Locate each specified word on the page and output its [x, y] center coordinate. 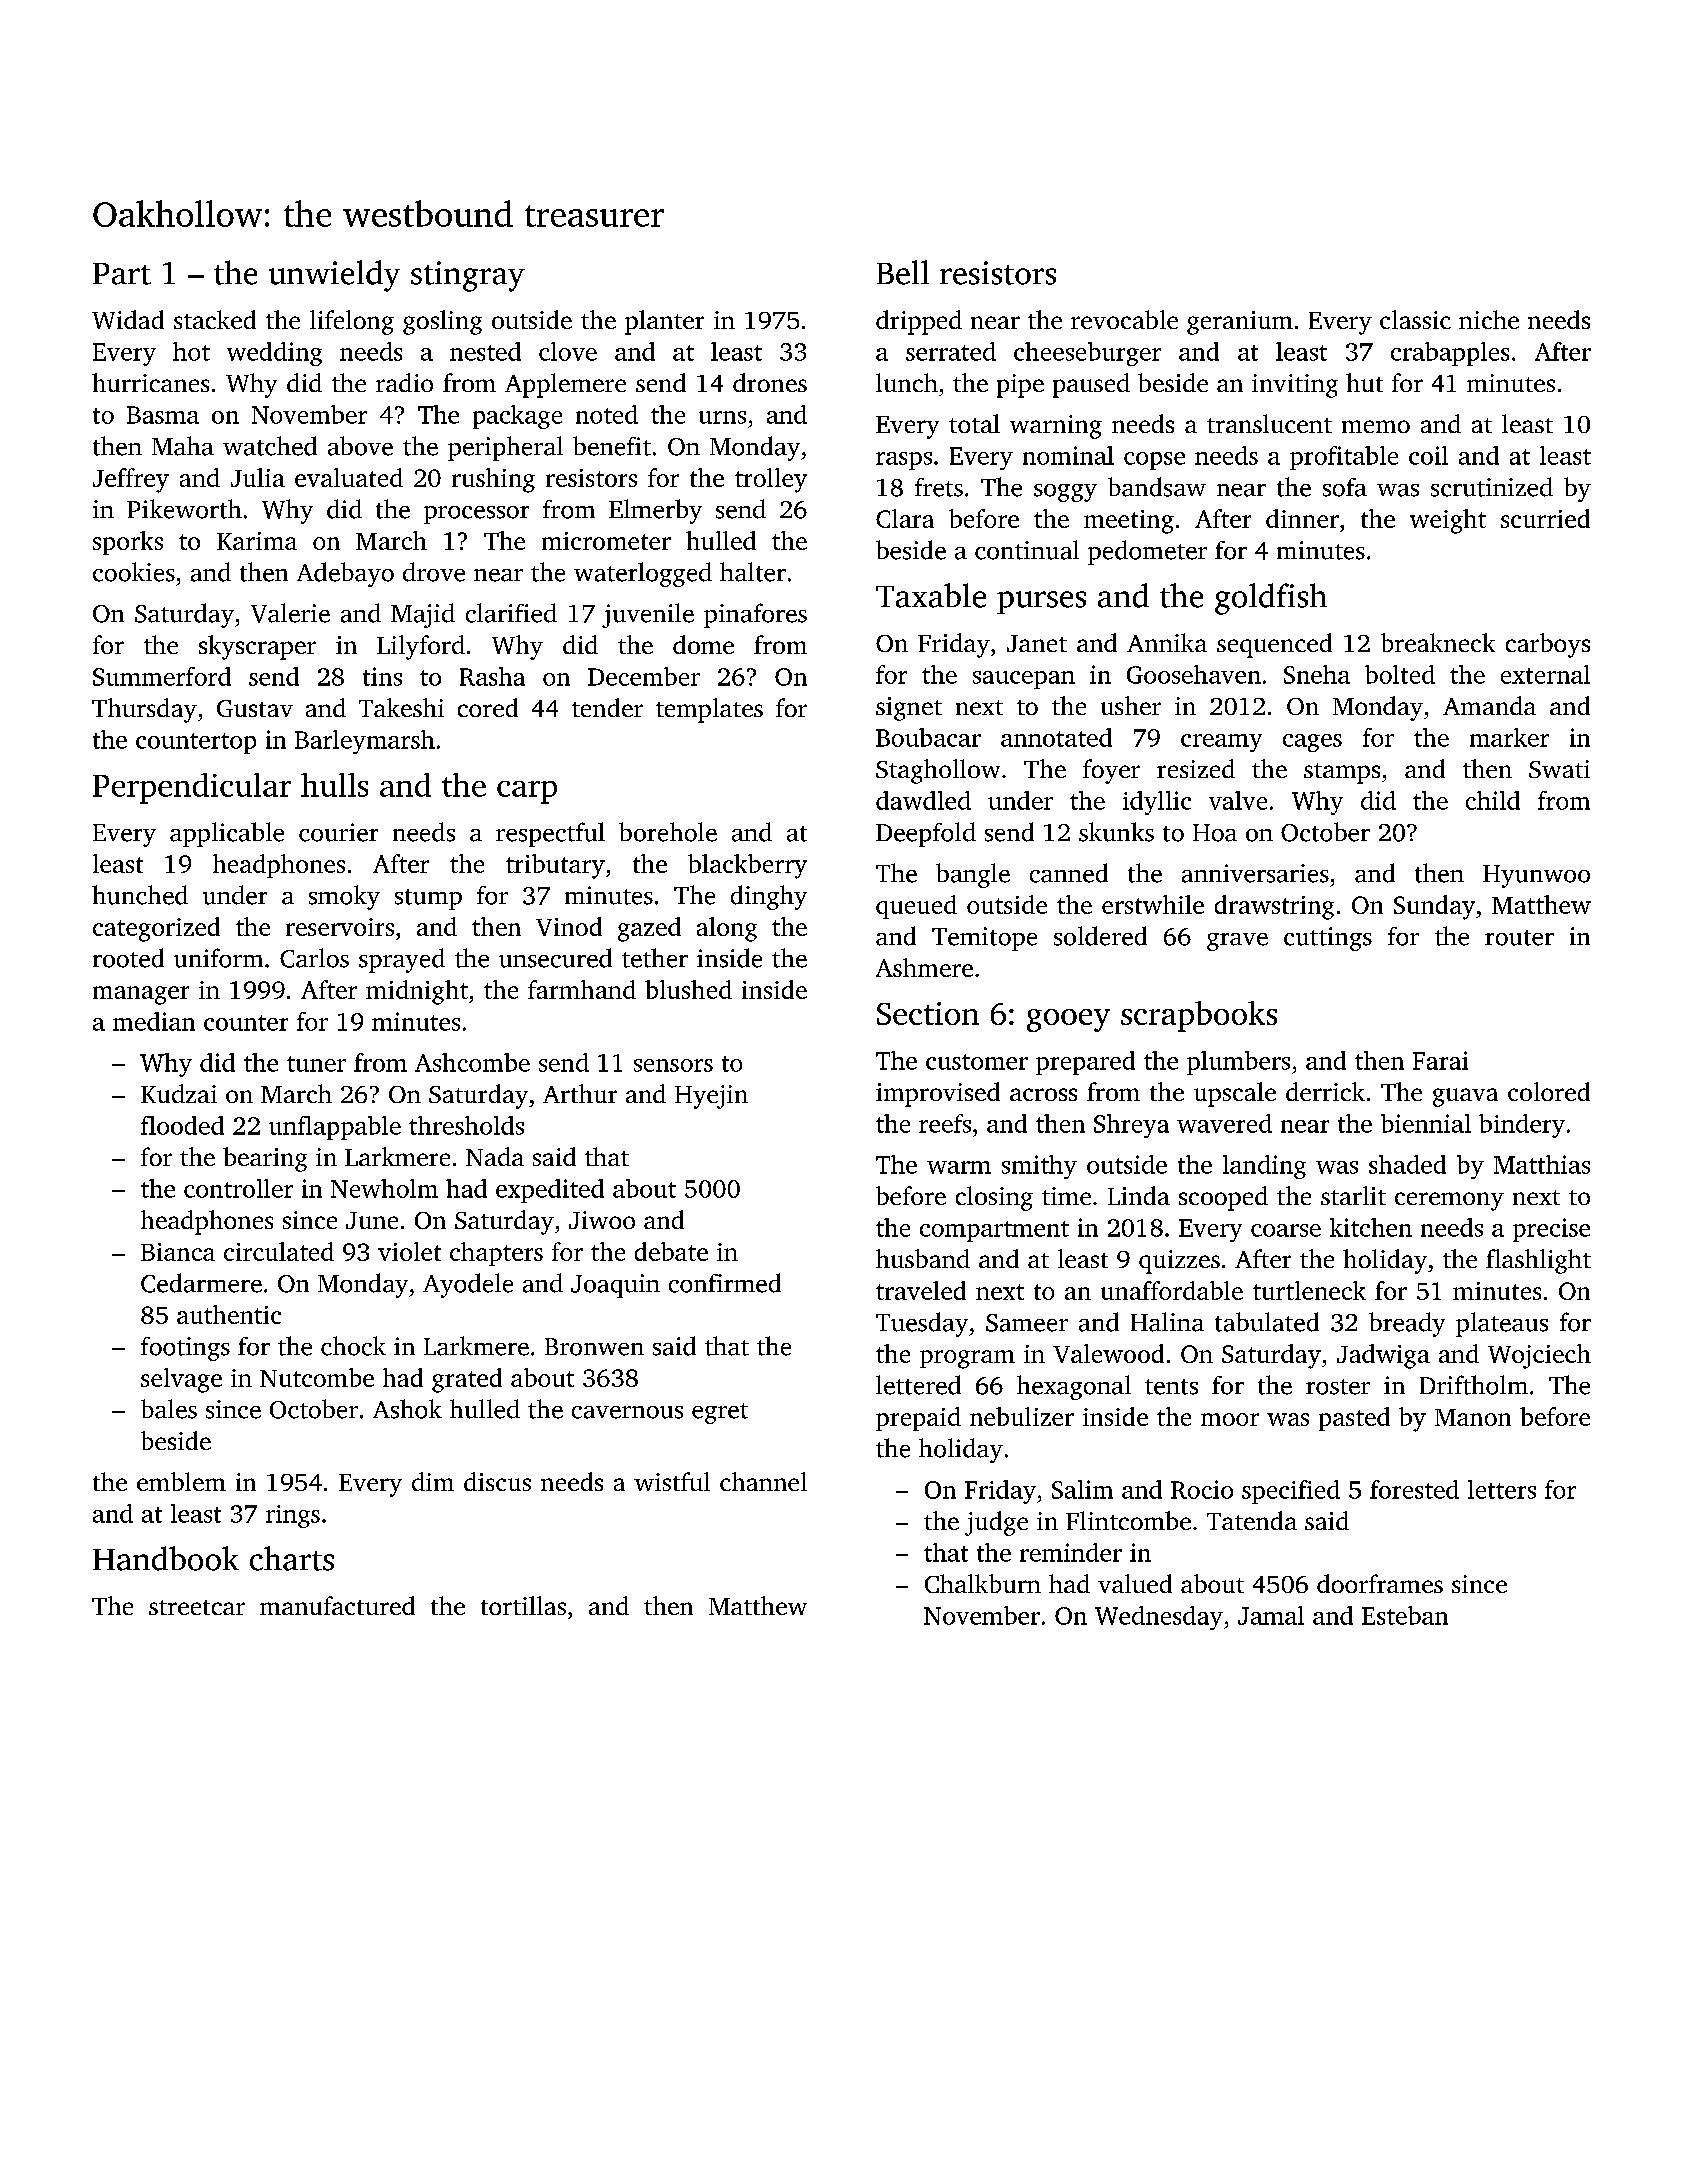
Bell [903, 272]
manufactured [337, 1605]
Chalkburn [983, 1583]
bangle [973, 875]
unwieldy [334, 276]
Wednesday [1159, 1618]
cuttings [1328, 939]
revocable [1124, 319]
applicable [227, 834]
